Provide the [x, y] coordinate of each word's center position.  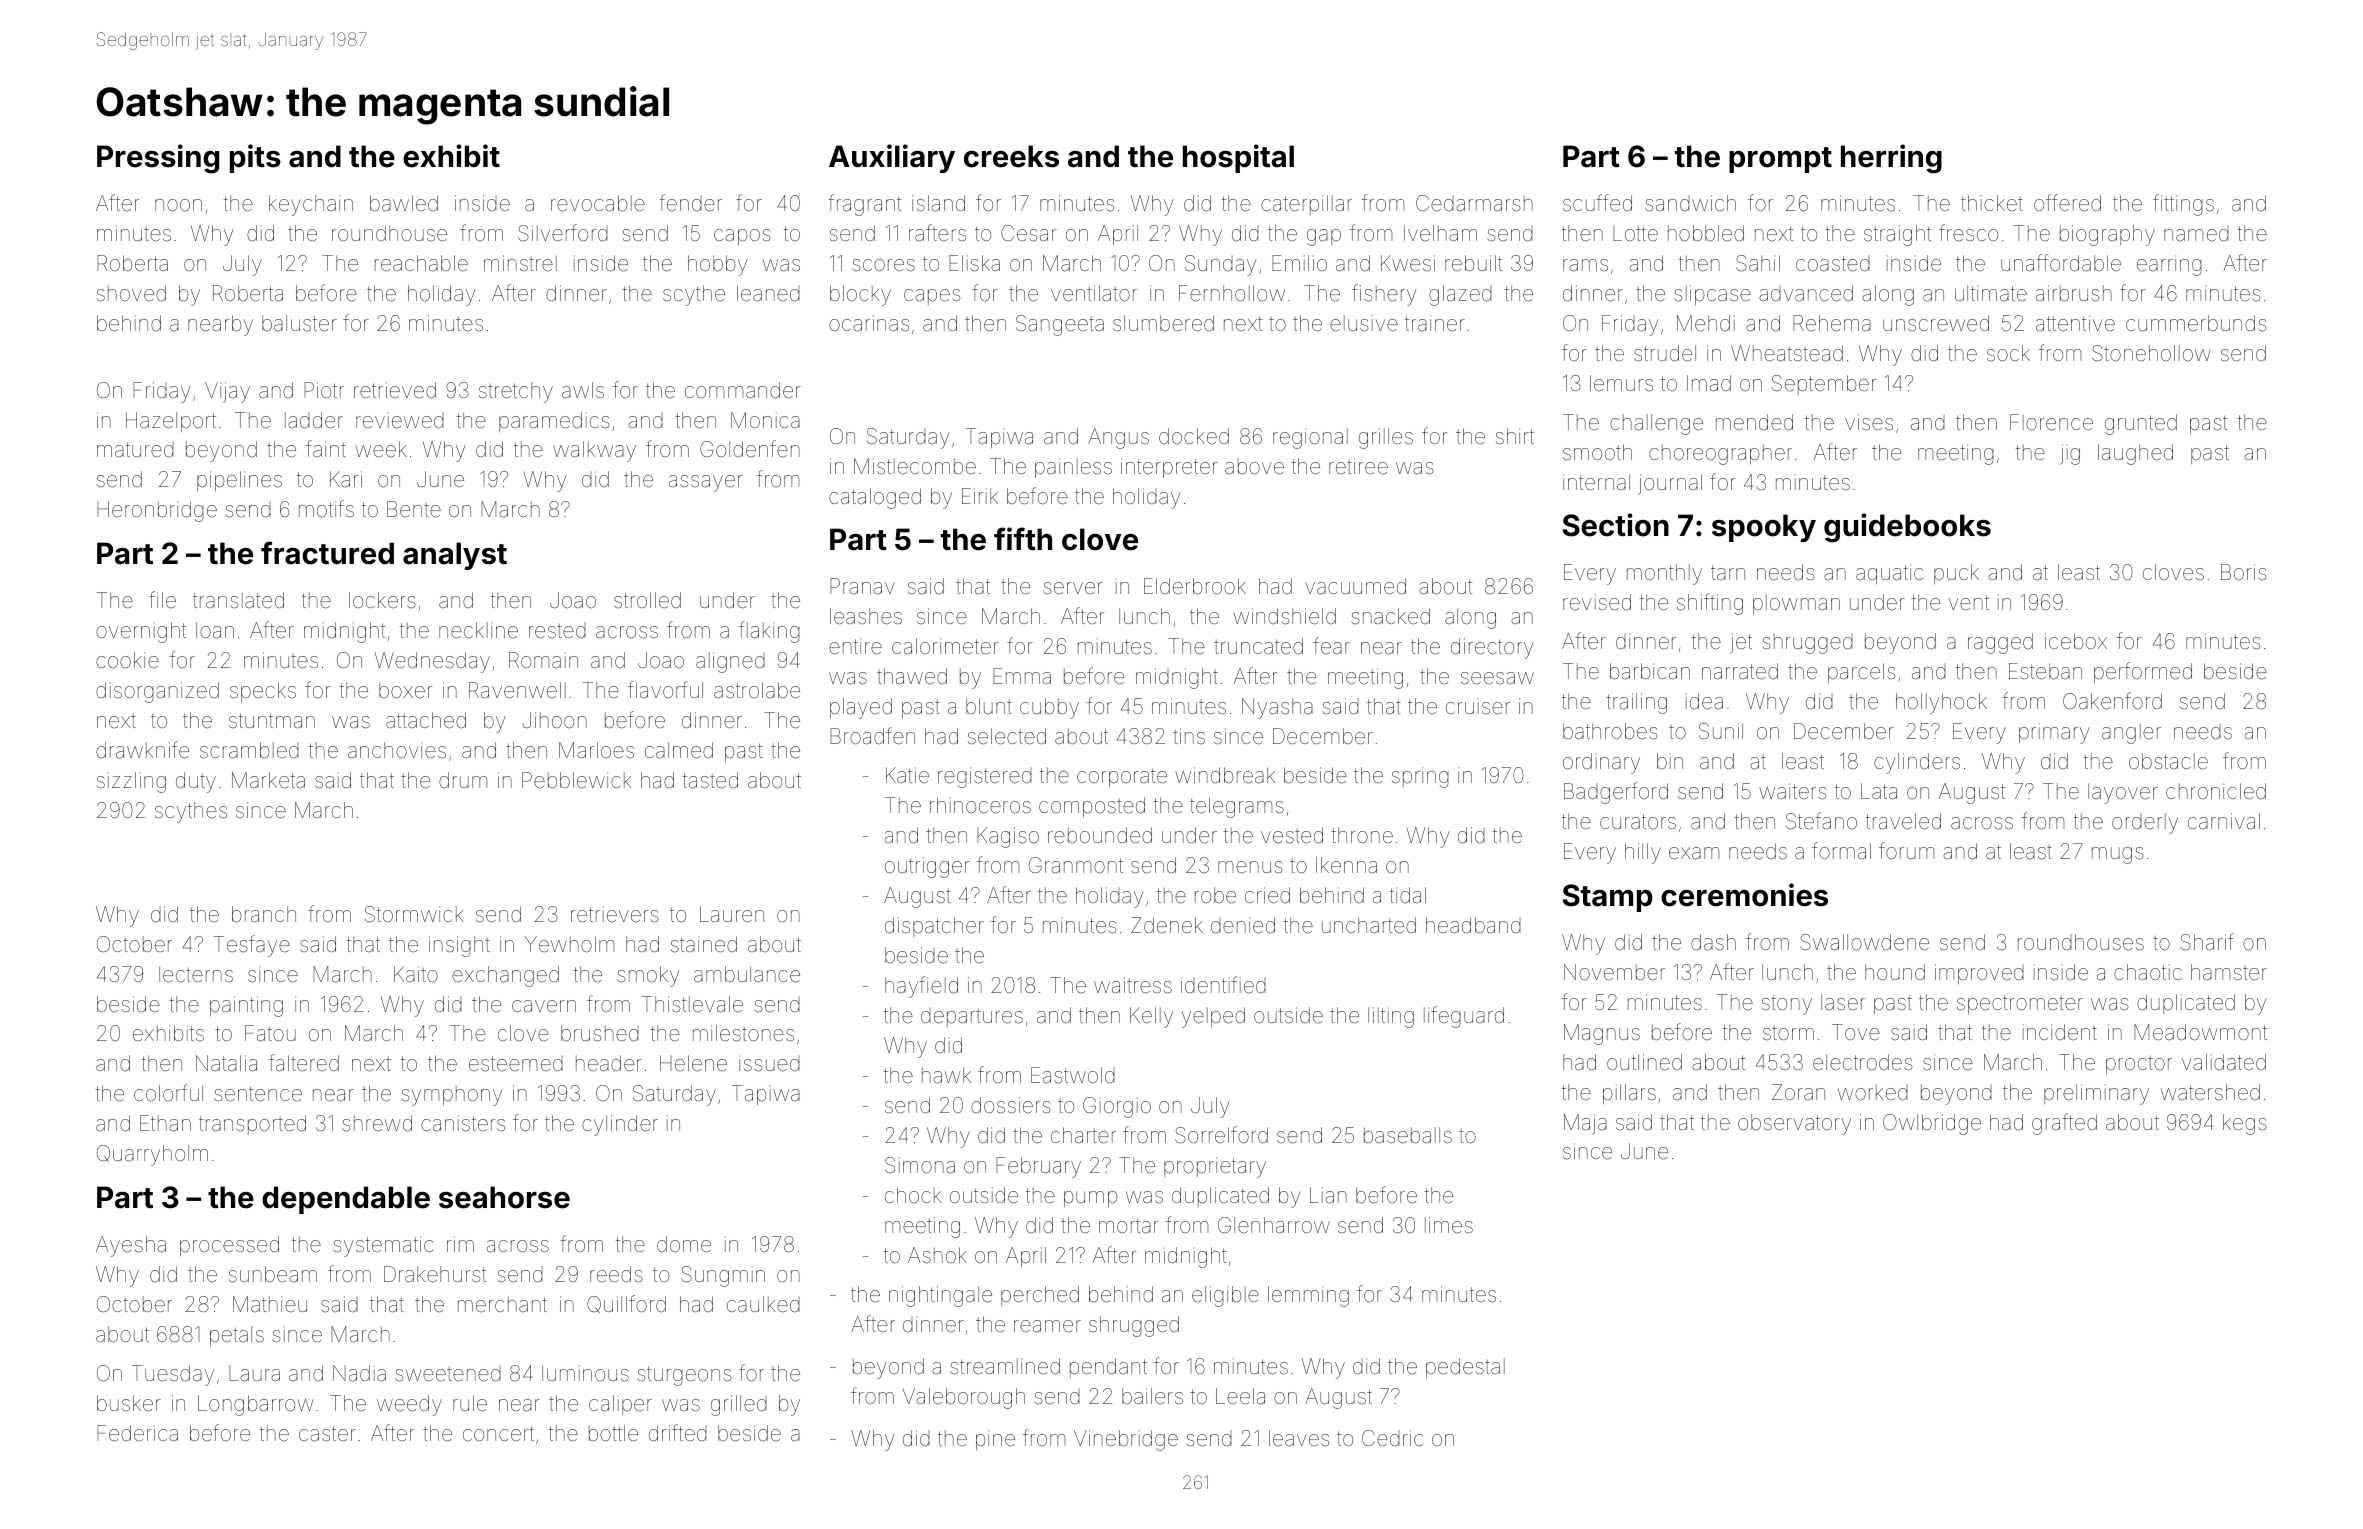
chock [913, 1195]
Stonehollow [2151, 353]
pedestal [1465, 1368]
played [861, 708]
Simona [920, 1165]
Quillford [626, 1304]
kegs [2244, 1124]
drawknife [142, 750]
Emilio [1299, 263]
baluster [299, 323]
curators [1638, 821]
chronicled [2216, 791]
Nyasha [1277, 708]
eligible [1225, 1296]
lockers [382, 600]
